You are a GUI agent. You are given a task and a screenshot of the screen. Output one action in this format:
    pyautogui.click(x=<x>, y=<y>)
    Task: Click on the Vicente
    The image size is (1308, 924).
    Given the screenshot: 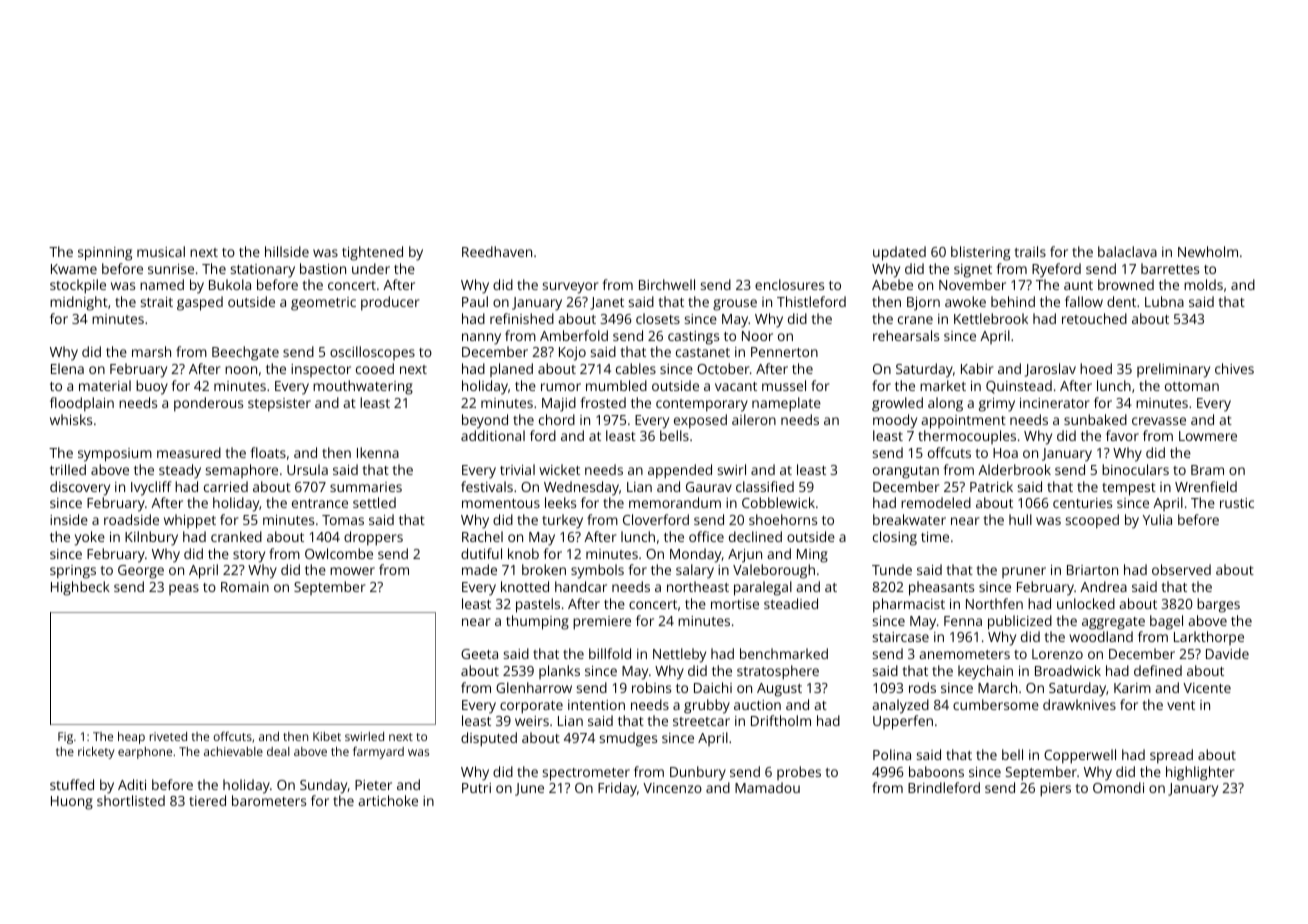 What is the action you would take?
    pyautogui.click(x=1207, y=688)
